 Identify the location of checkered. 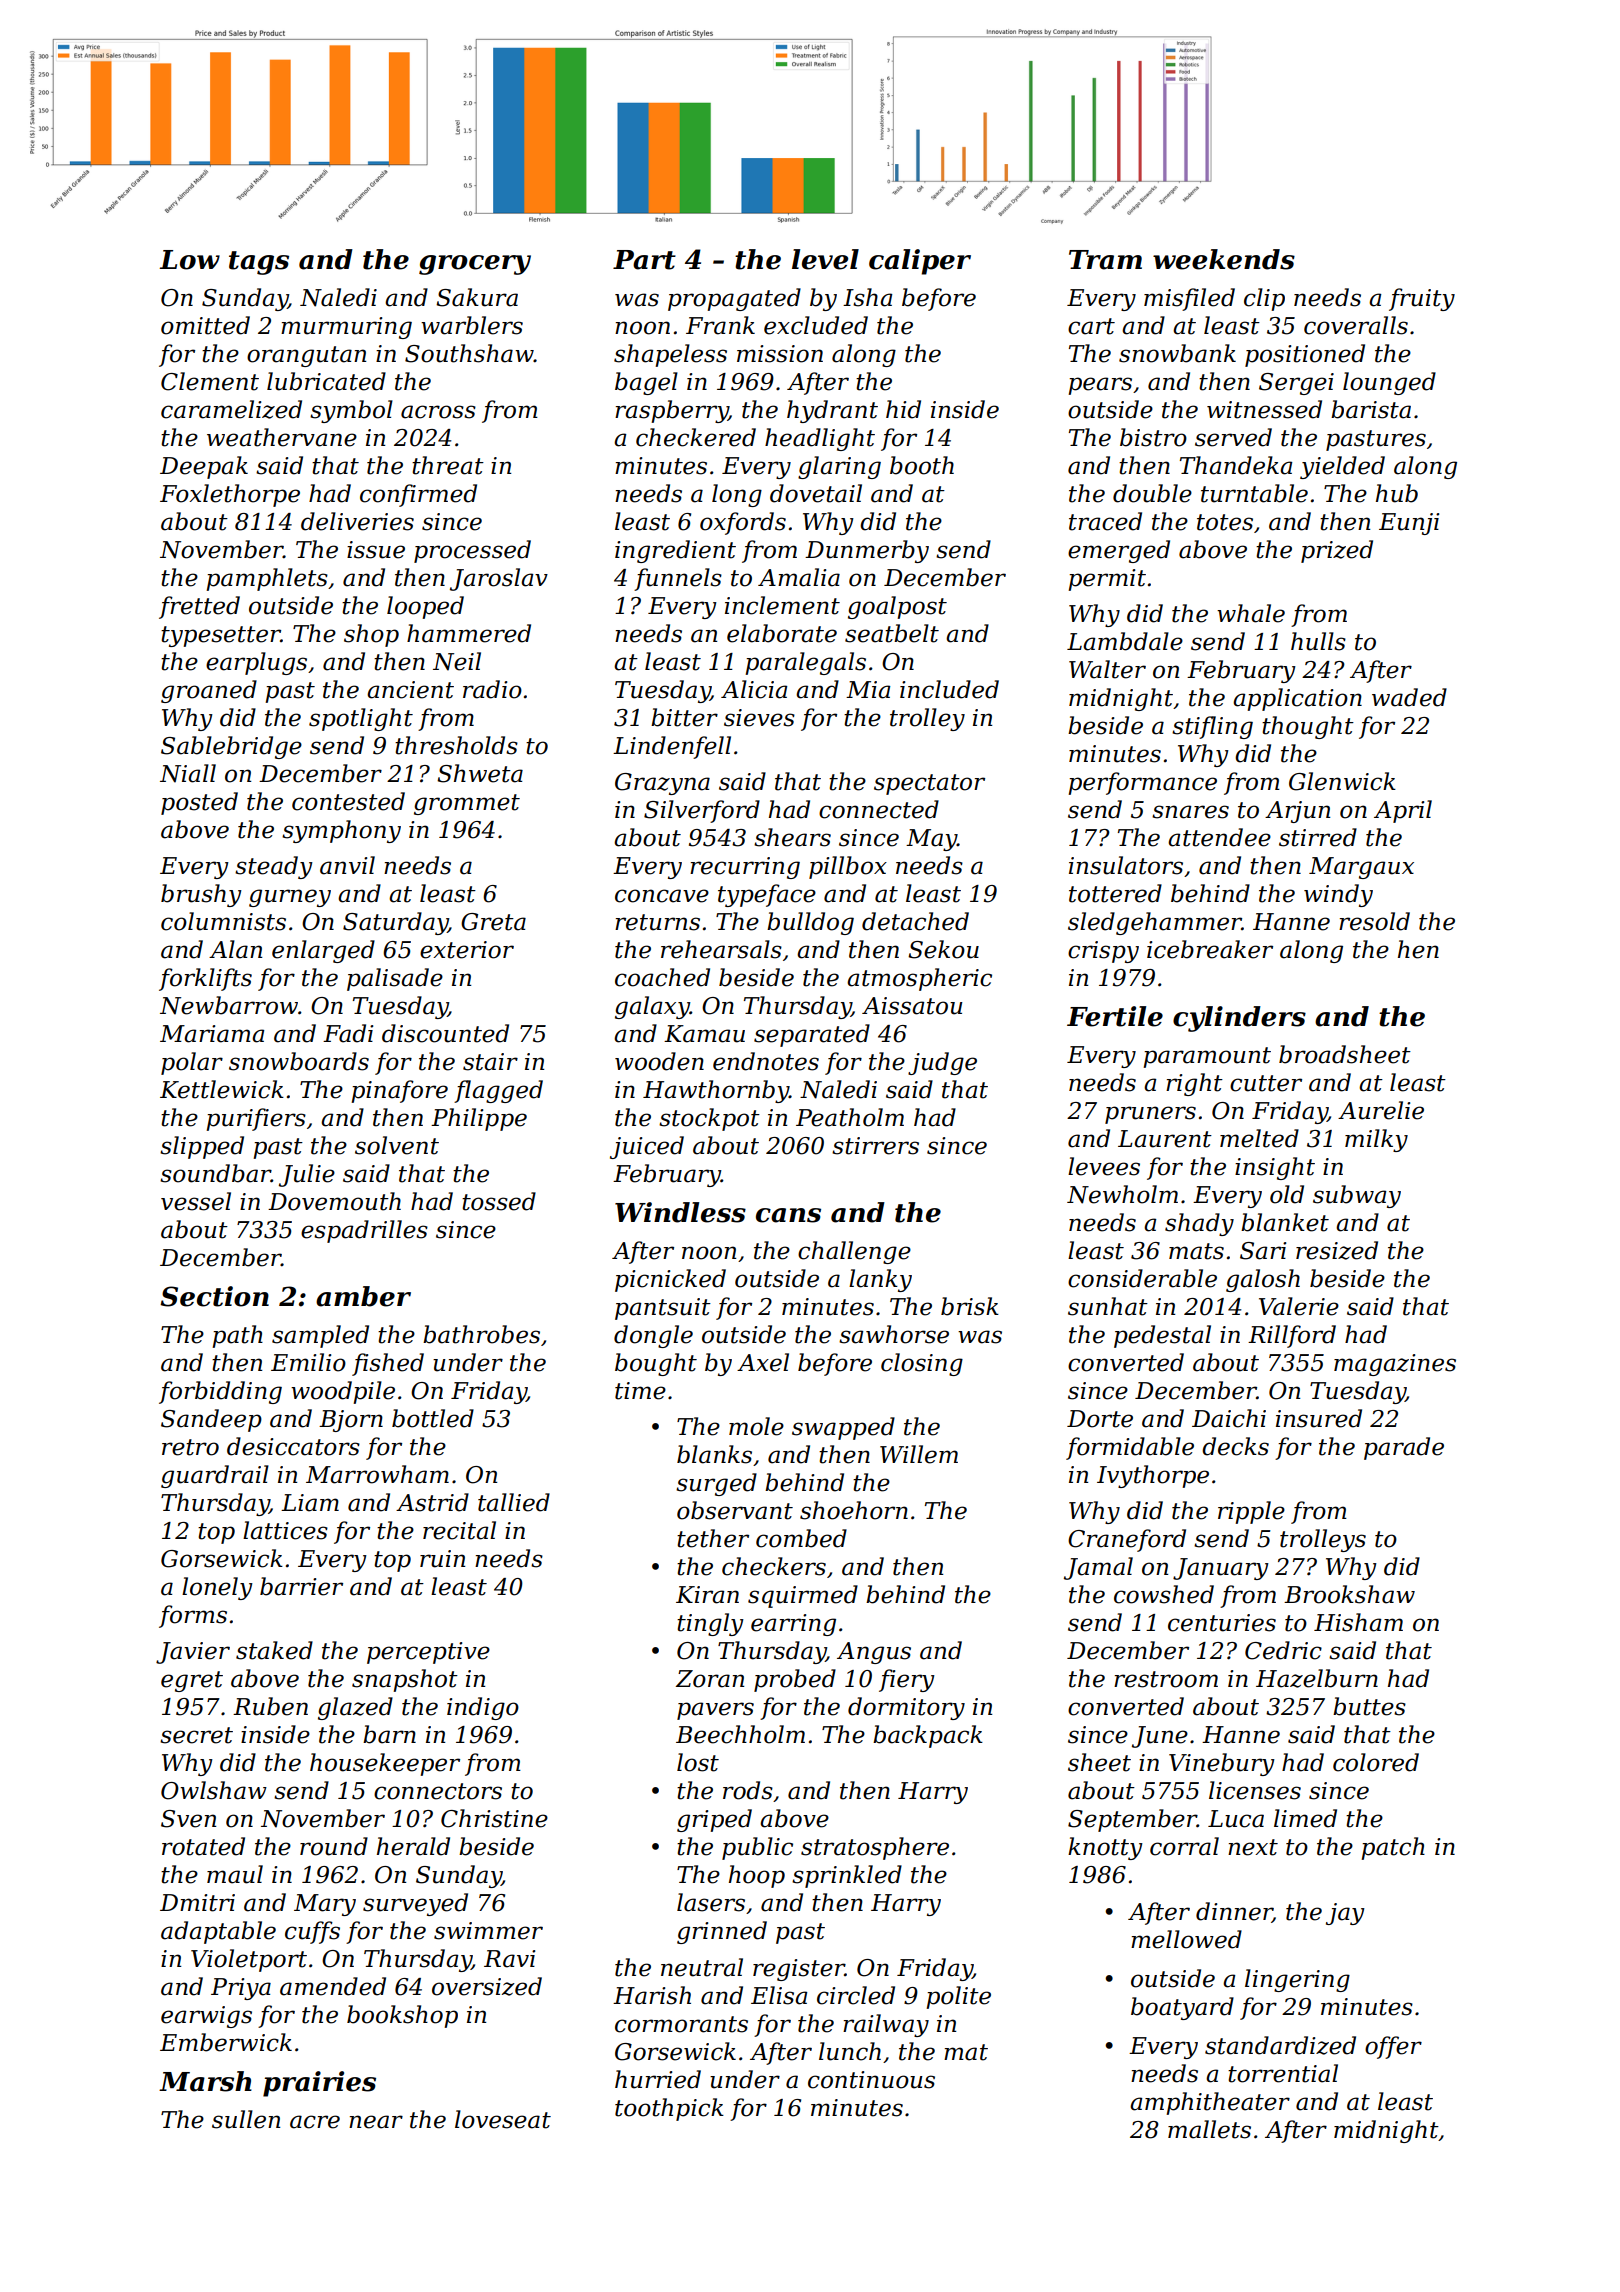
(696, 437).
